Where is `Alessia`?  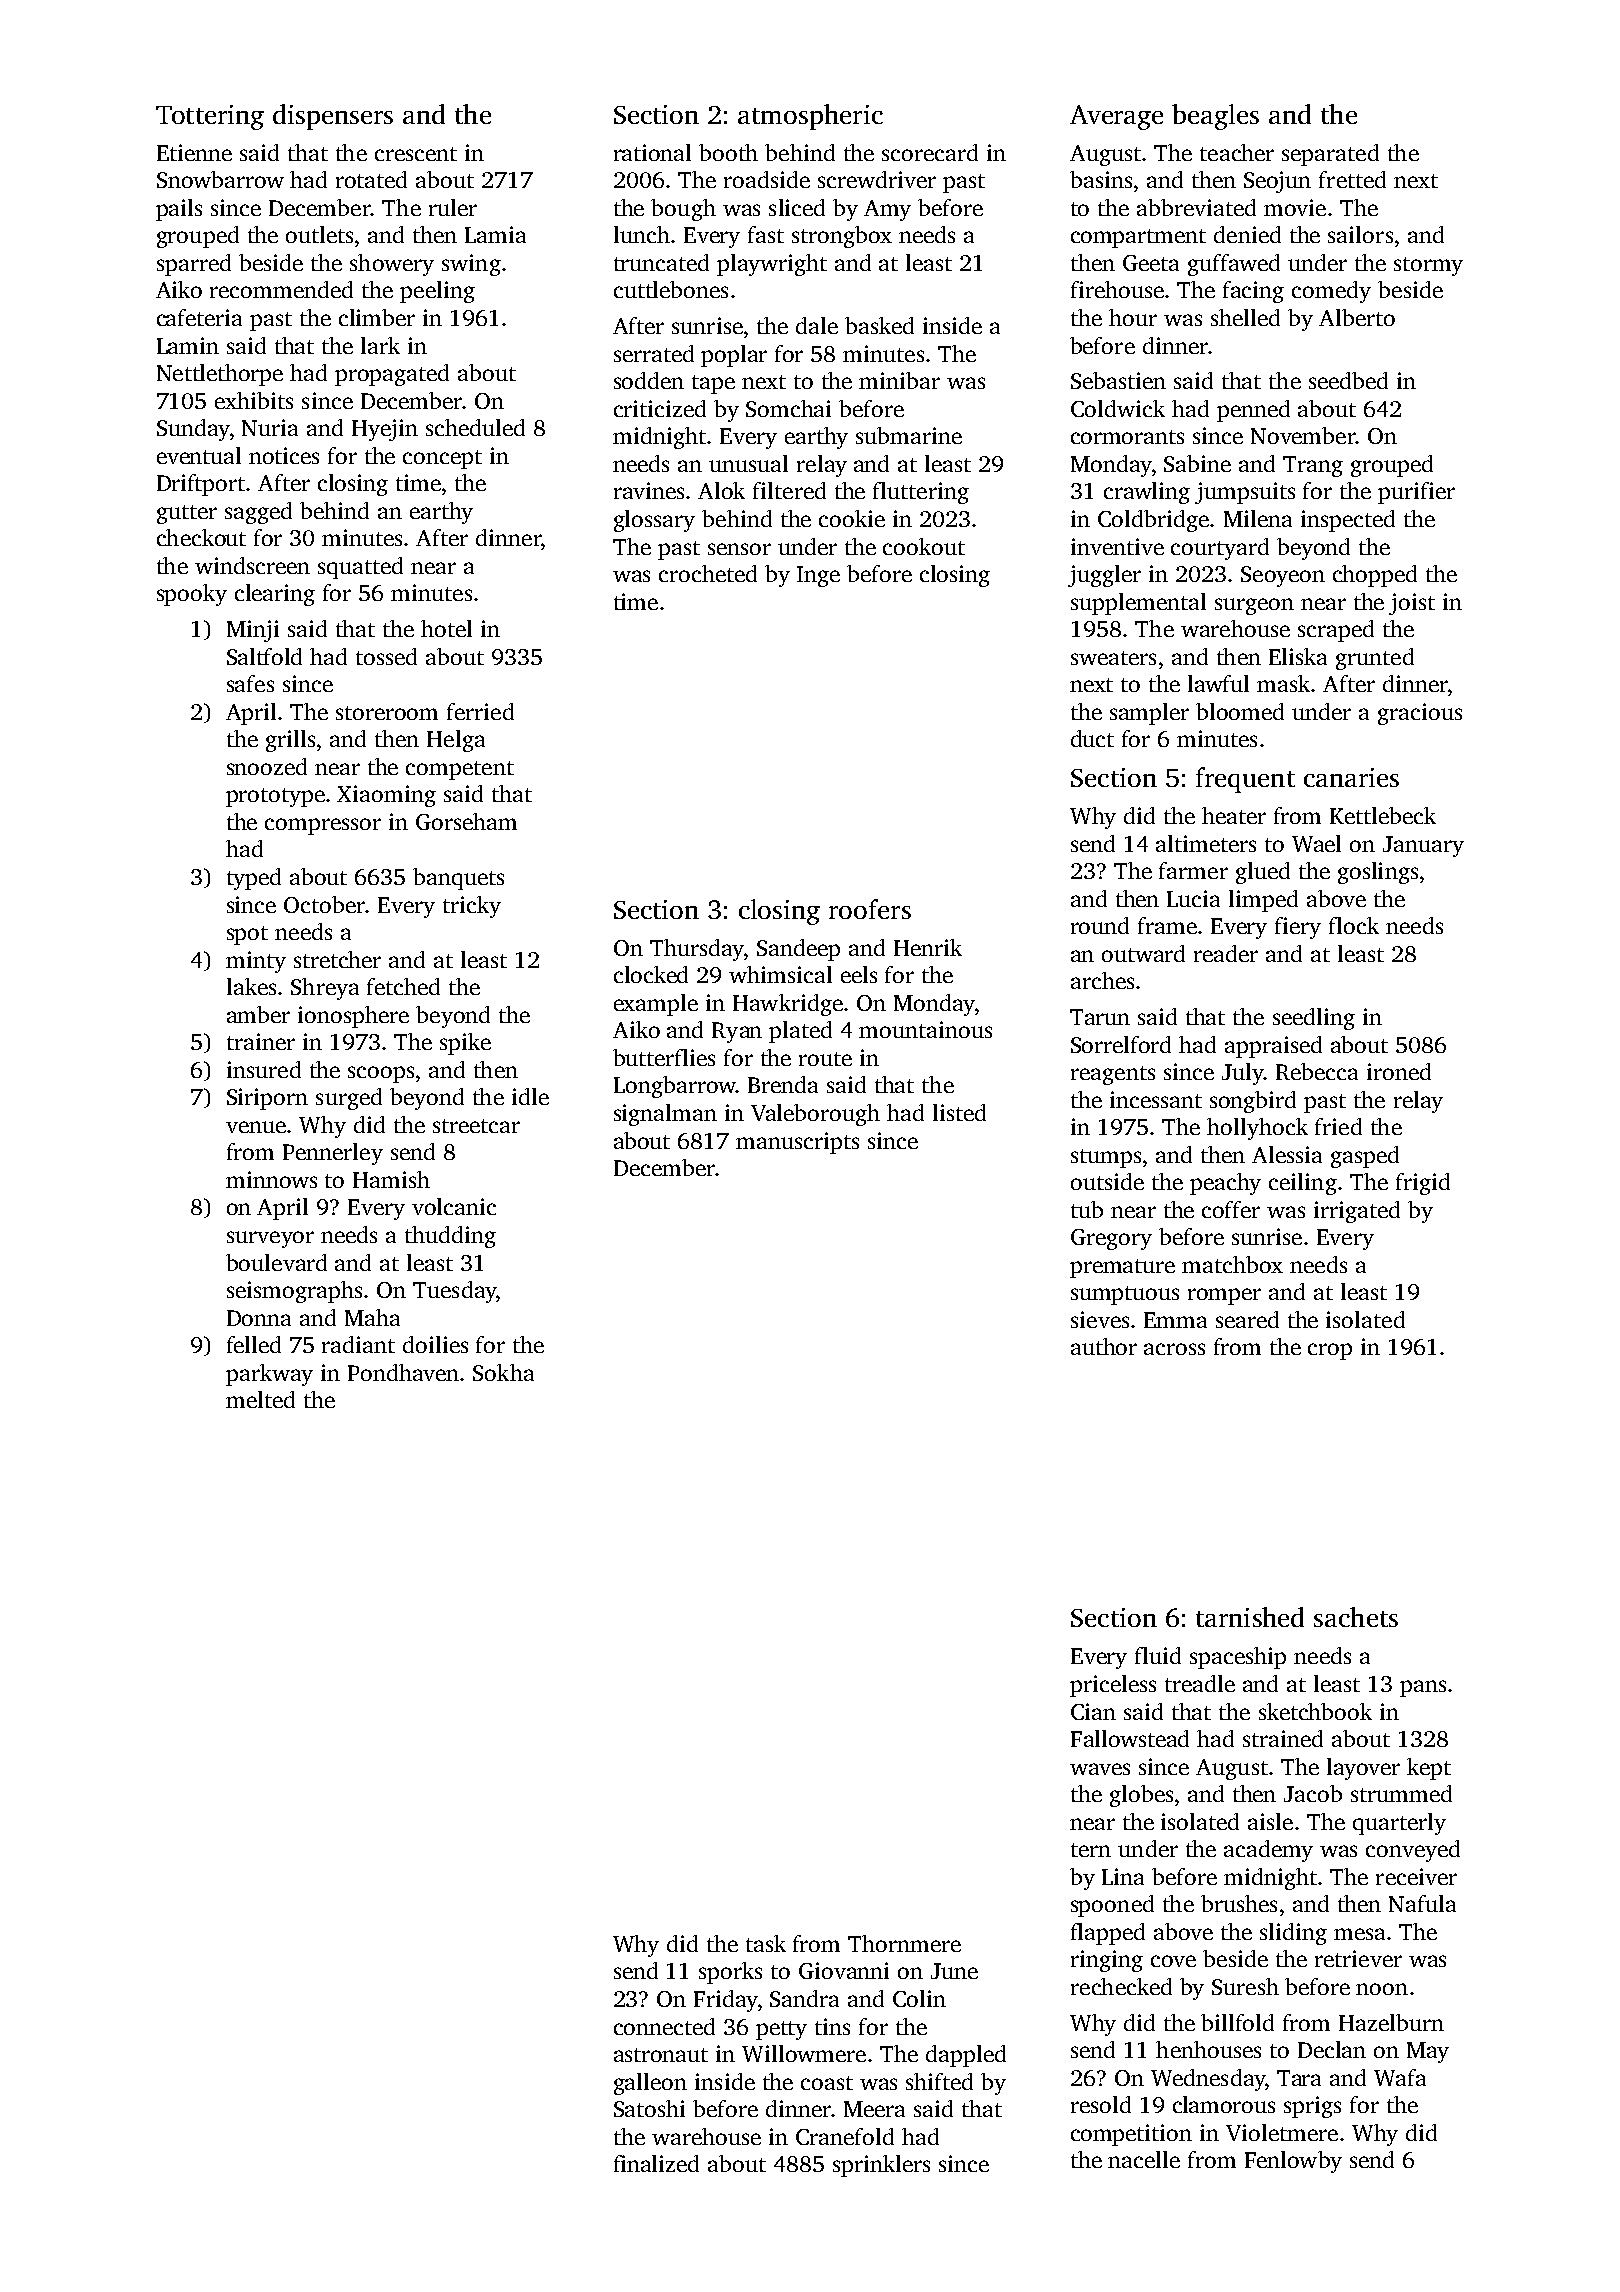
Alessia is located at coordinates (1287, 1154).
